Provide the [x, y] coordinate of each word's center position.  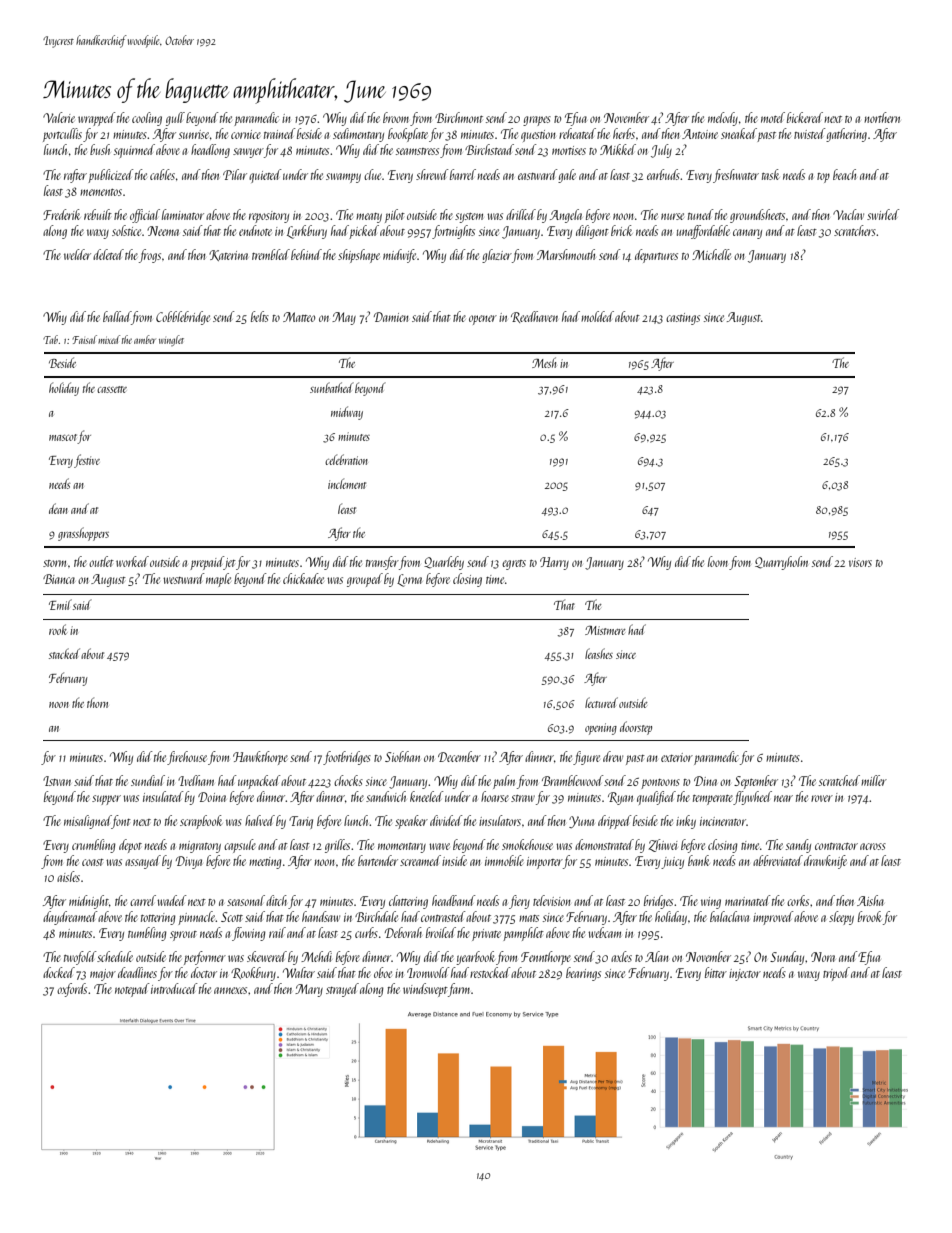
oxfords [72, 990]
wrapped [97, 119]
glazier [497, 256]
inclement [347, 483]
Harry [554, 563]
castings [683, 319]
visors [860, 562]
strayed [342, 990]
